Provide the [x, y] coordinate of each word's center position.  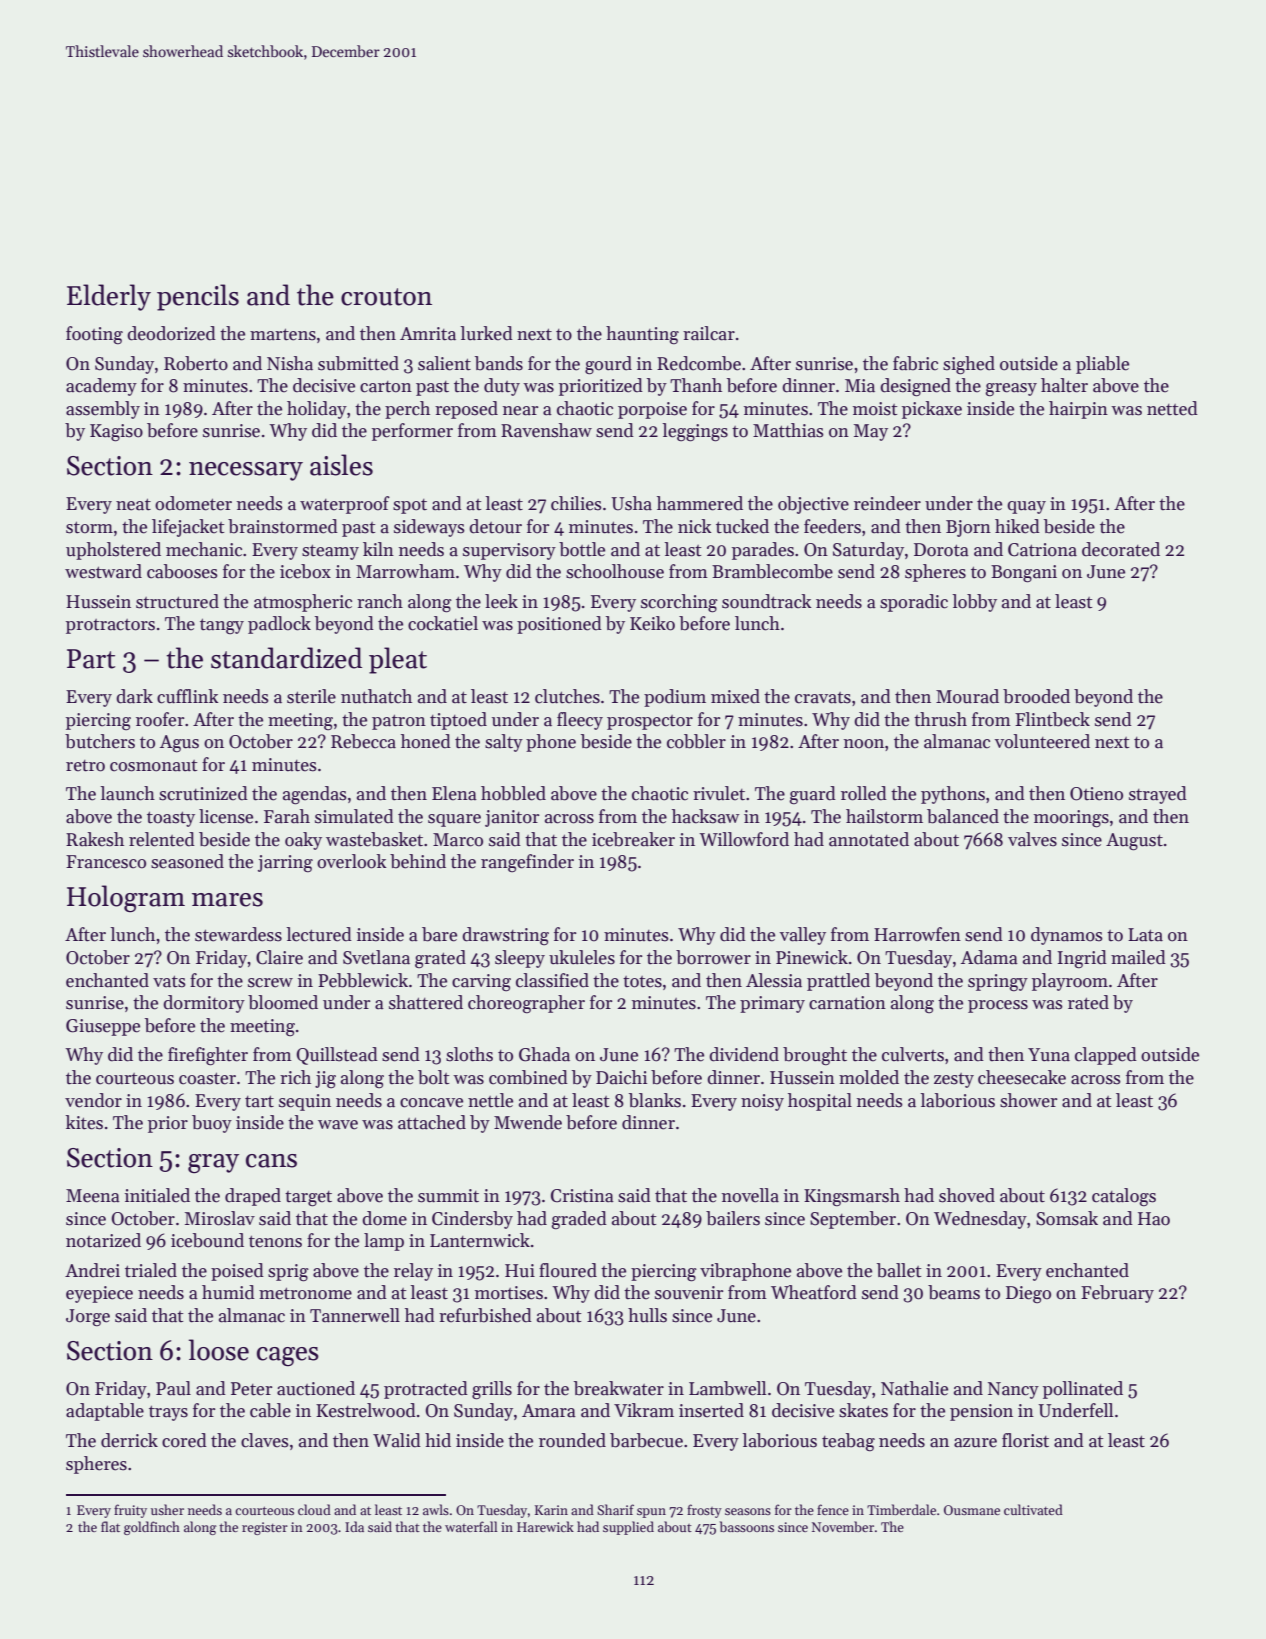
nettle [490, 1100]
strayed [1158, 795]
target [308, 1199]
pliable [1102, 365]
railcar [709, 333]
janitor [512, 818]
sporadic [914, 603]
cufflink [188, 696]
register [265, 1528]
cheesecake [1022, 1077]
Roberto [196, 363]
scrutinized [203, 793]
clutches [567, 696]
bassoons [747, 1526]
